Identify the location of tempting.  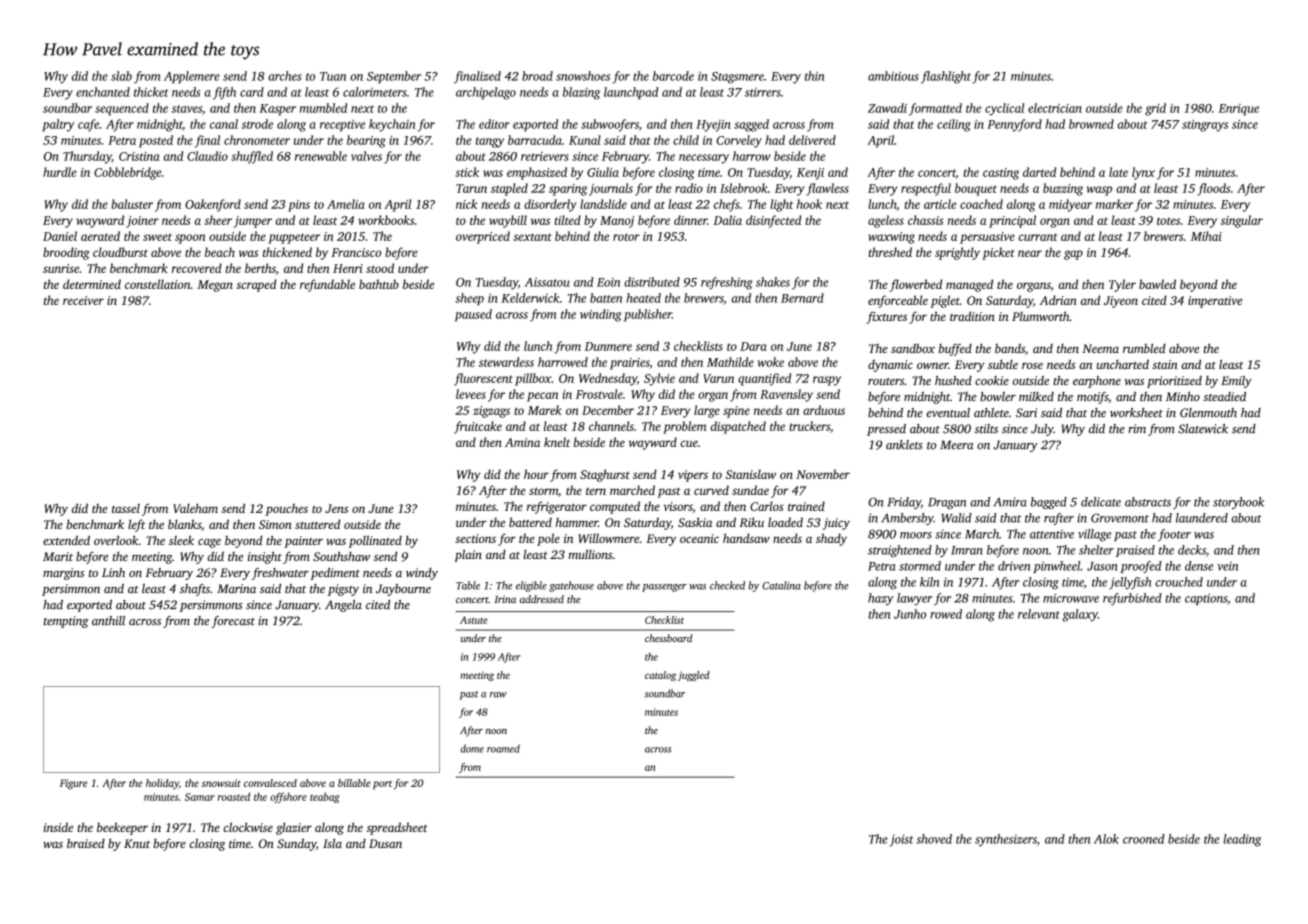
(66, 622).
